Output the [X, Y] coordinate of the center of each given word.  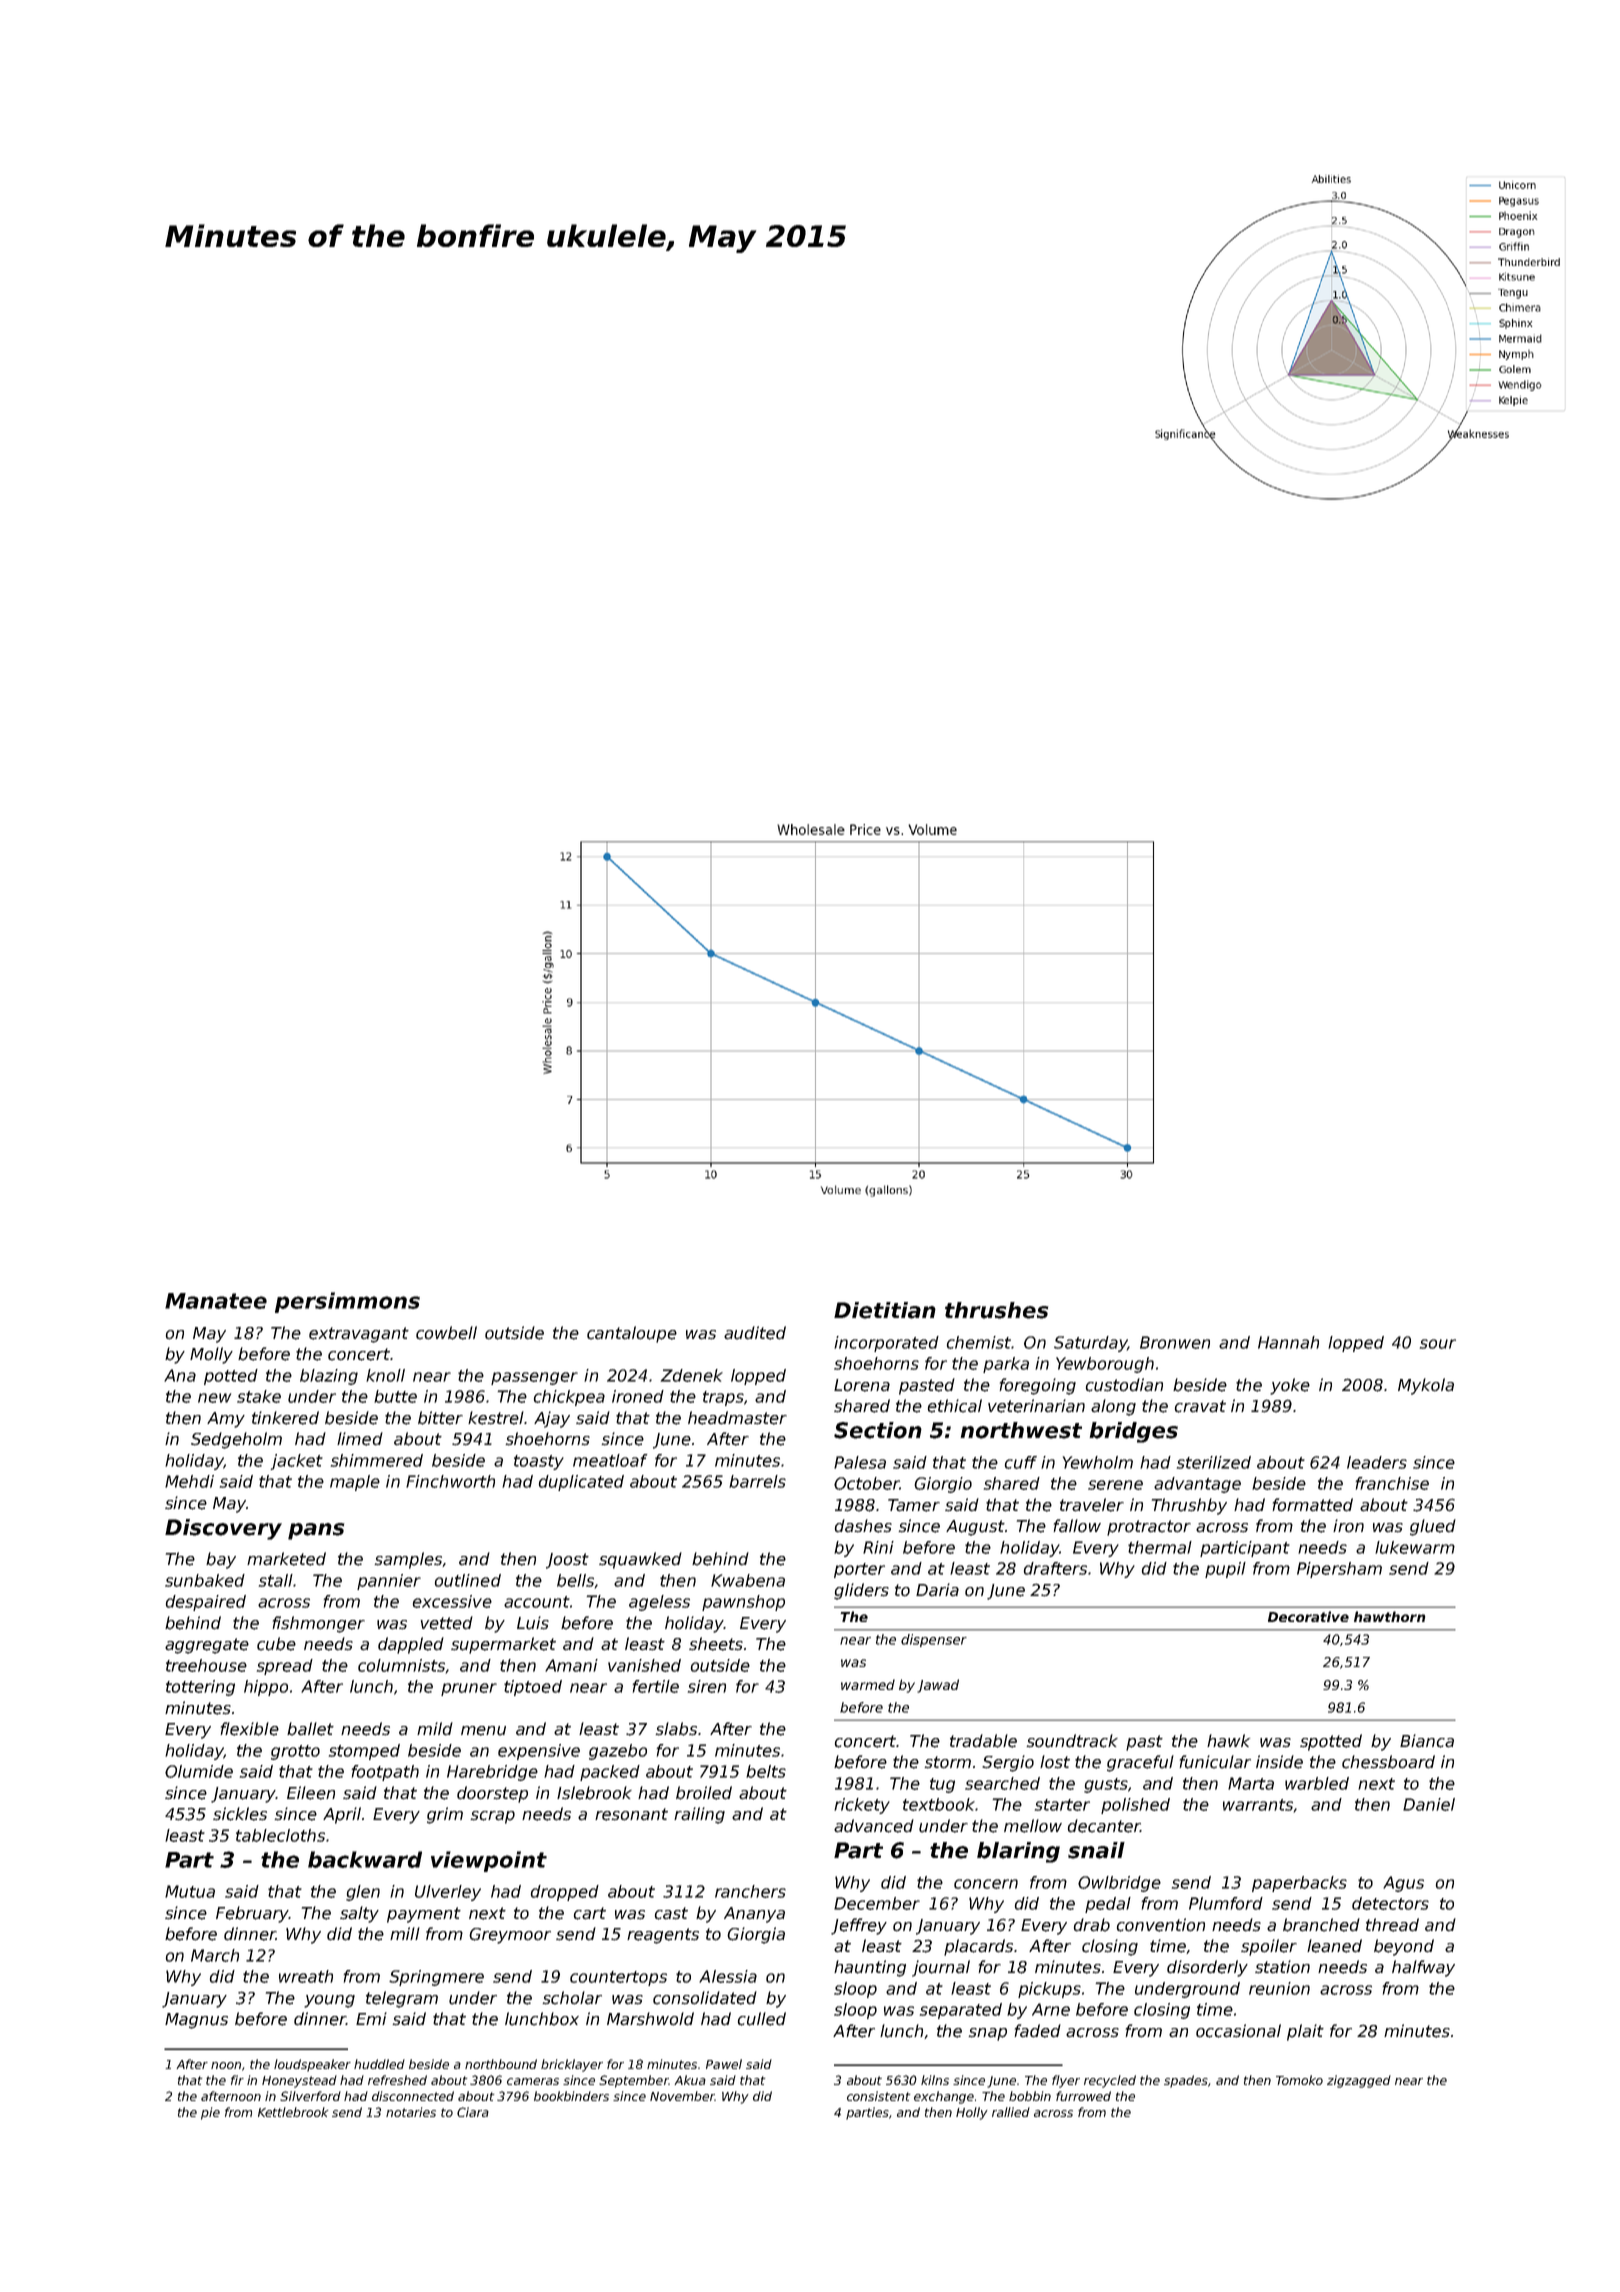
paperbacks [1299, 1884]
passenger [534, 1378]
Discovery [223, 1529]
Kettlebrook [293, 2112]
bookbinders [571, 2096]
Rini [878, 1547]
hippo [266, 1688]
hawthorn [1390, 1616]
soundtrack [1072, 1741]
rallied [1011, 2112]
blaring [1018, 1852]
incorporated [886, 1344]
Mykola [1426, 1386]
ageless [659, 1603]
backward [365, 1859]
